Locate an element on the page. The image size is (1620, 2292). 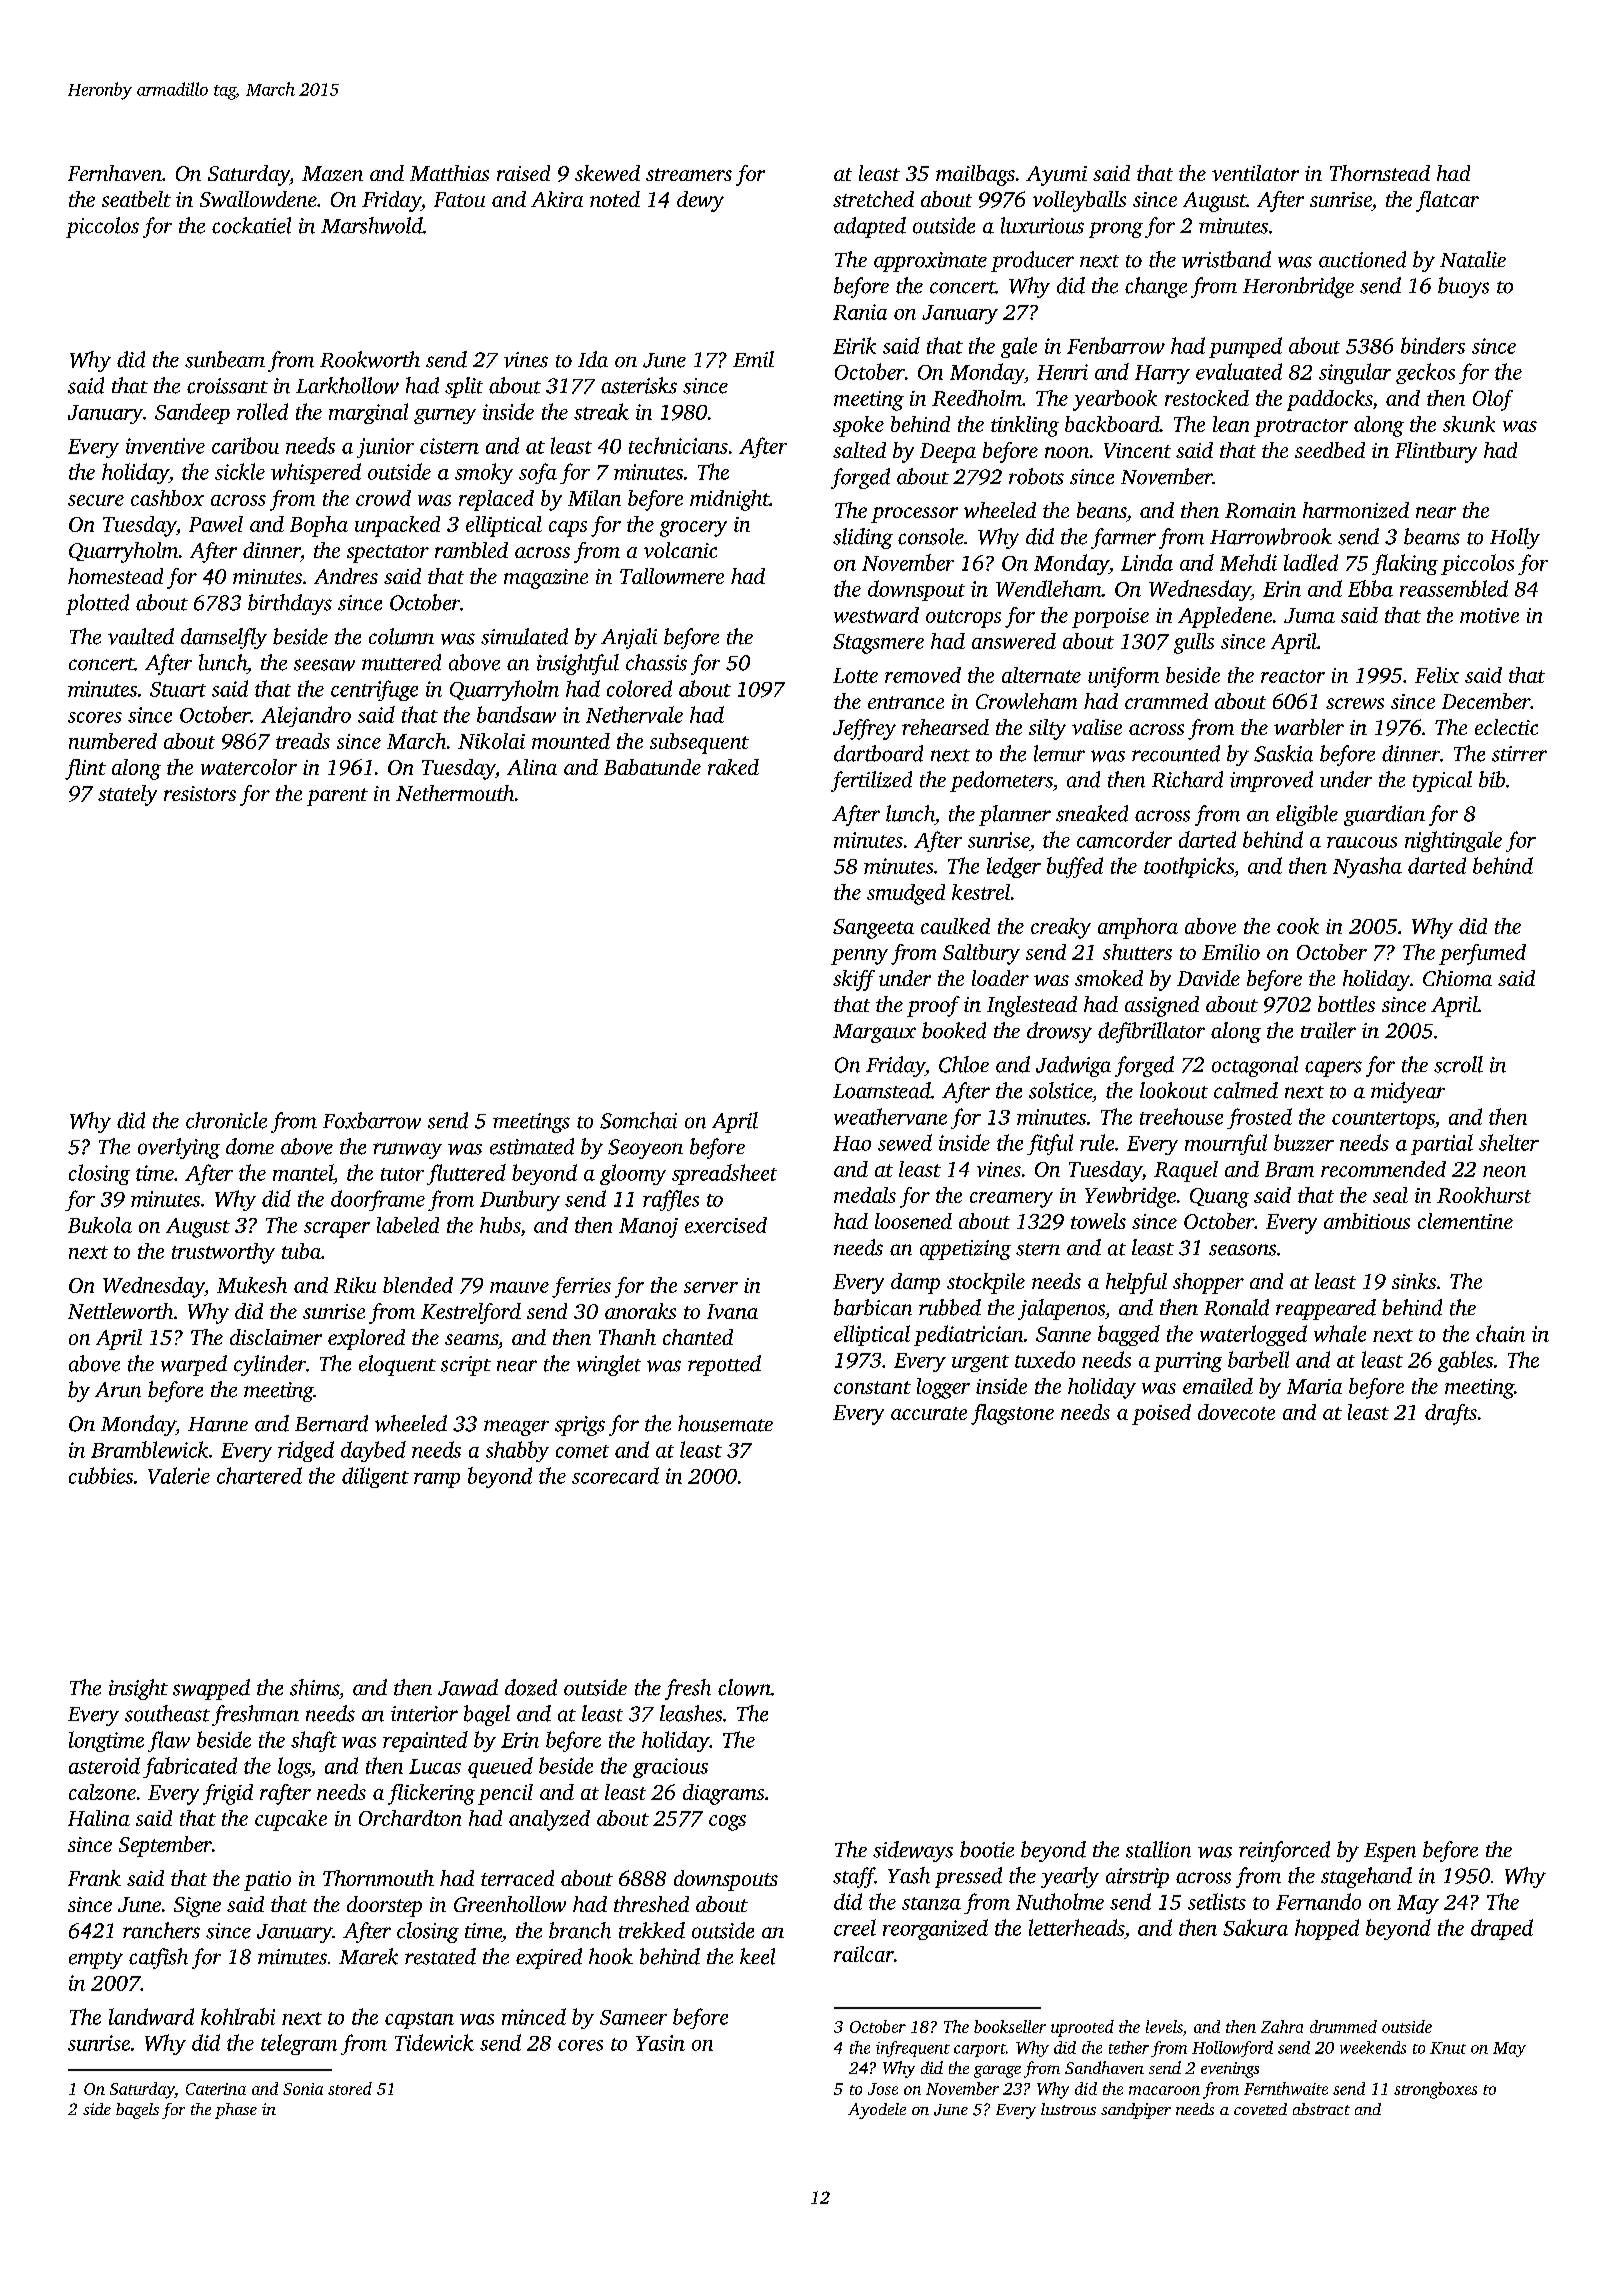
flatcar is located at coordinates (1447, 201).
